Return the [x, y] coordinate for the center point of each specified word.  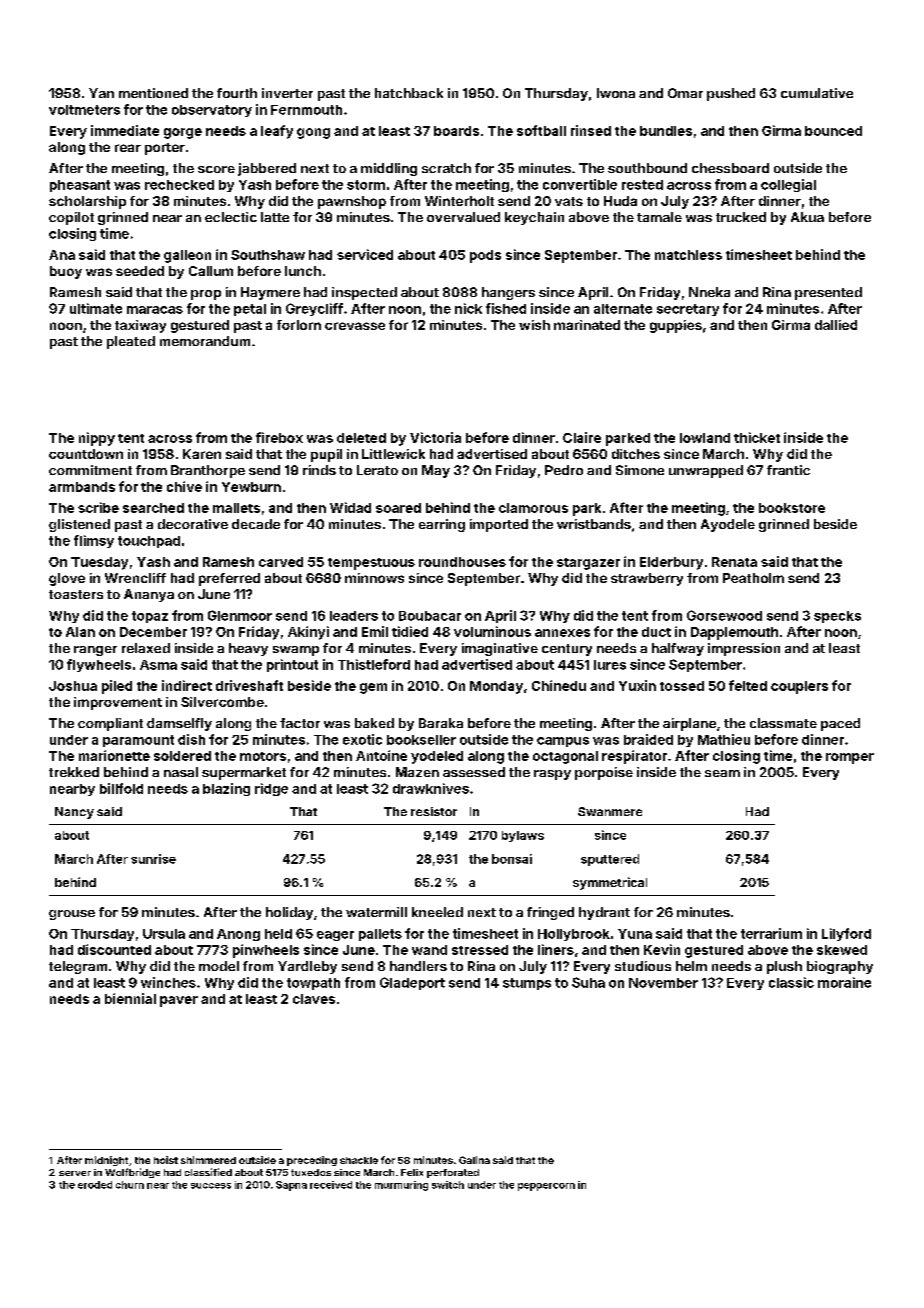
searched [153, 508]
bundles [666, 131]
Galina [474, 1160]
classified [208, 1172]
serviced [365, 254]
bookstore [792, 508]
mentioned [153, 93]
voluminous [492, 631]
